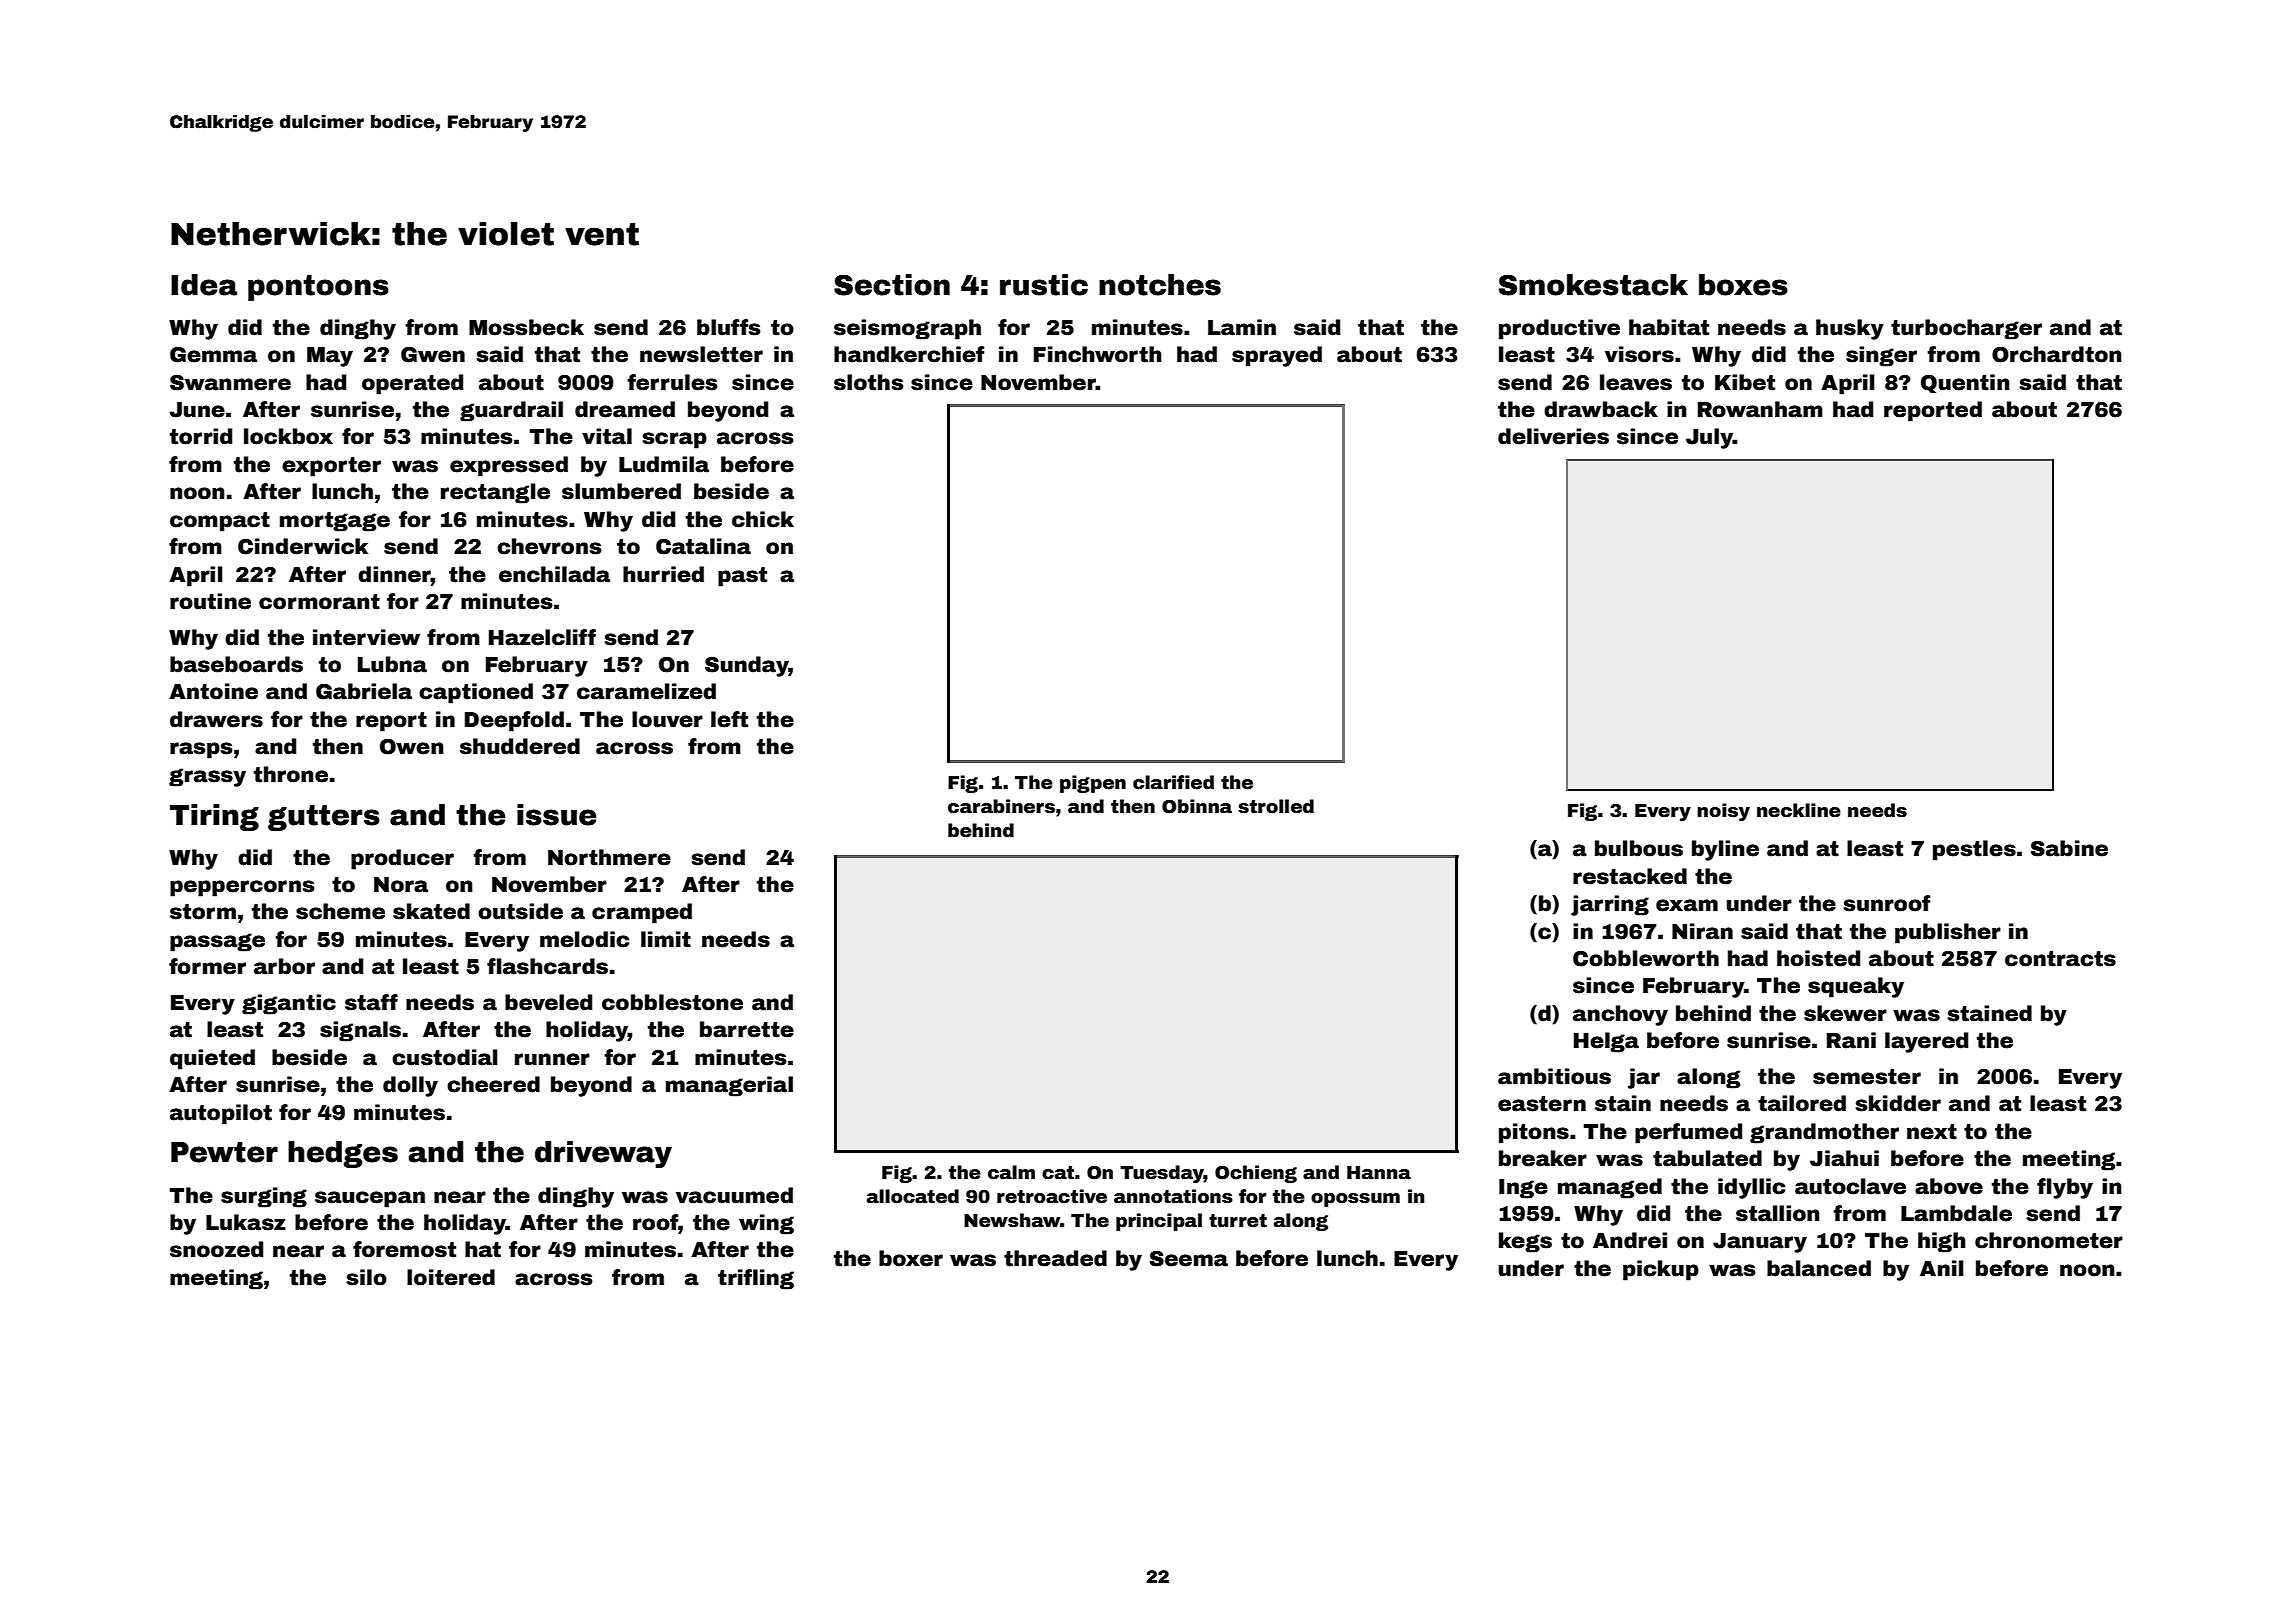 Image resolution: width=2292 pixels, height=1620 pixels. Describe the element at coordinates (203, 912) in the screenshot. I see `storm` at that location.
